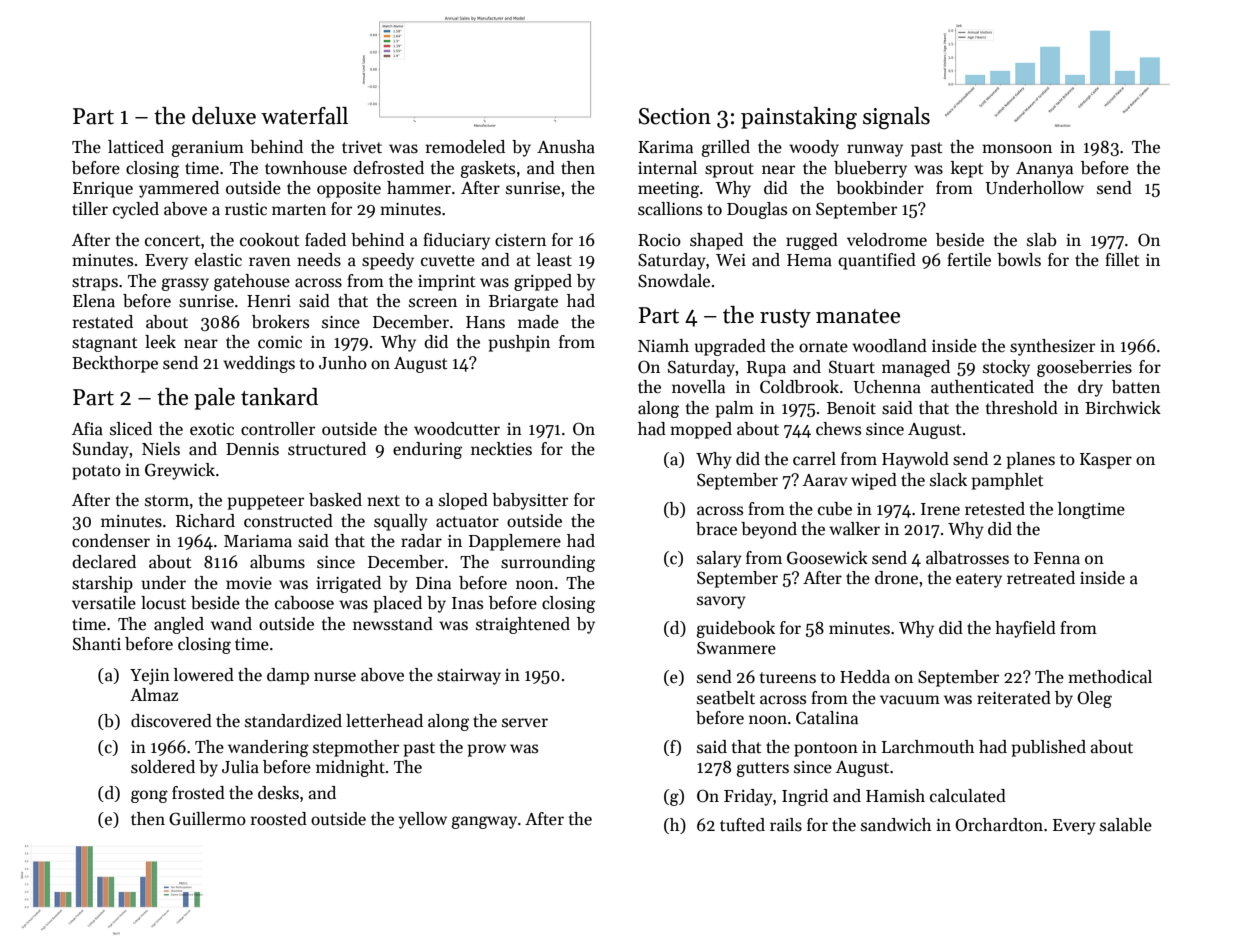 This screenshot has height=952, width=1233. What do you see at coordinates (566, 147) in the screenshot?
I see `Anusha` at bounding box center [566, 147].
